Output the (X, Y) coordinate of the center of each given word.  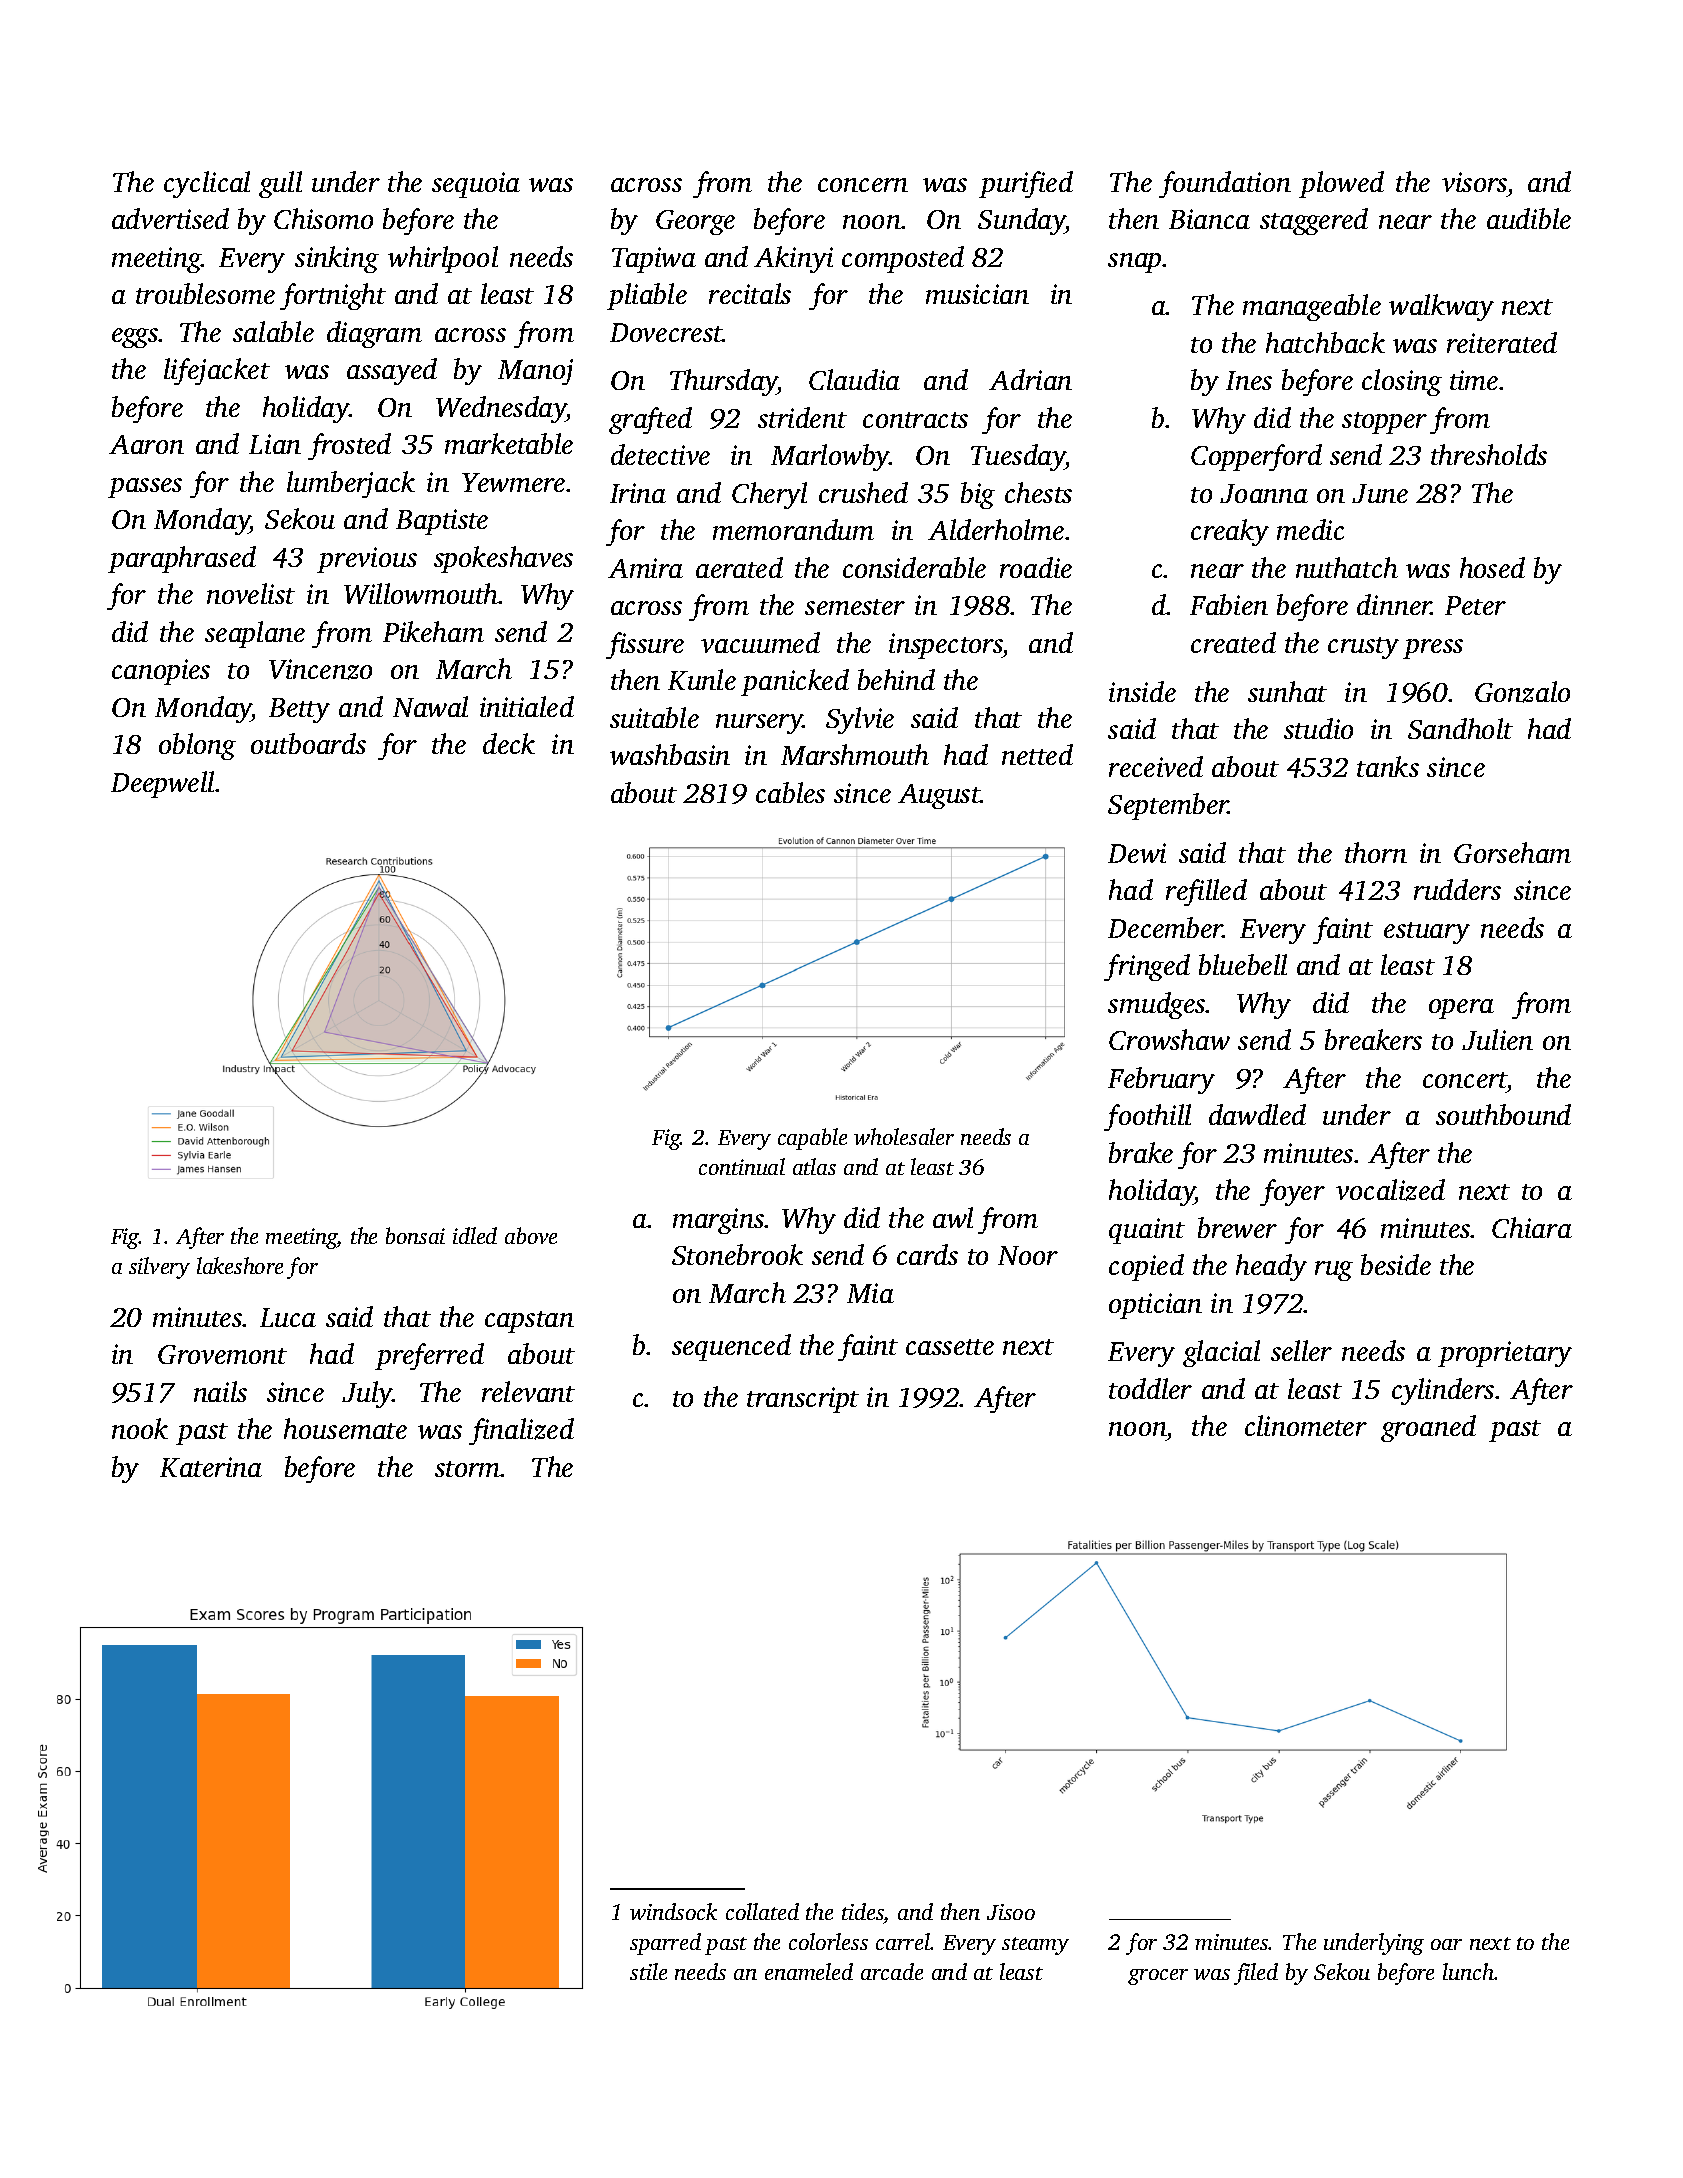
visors (1474, 182)
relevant (528, 1391)
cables (790, 792)
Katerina (211, 1467)
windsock (673, 1911)
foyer (1292, 1192)
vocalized (1390, 1190)
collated (762, 1911)
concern (863, 185)
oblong (197, 746)
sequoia (476, 185)
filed (1256, 1974)
